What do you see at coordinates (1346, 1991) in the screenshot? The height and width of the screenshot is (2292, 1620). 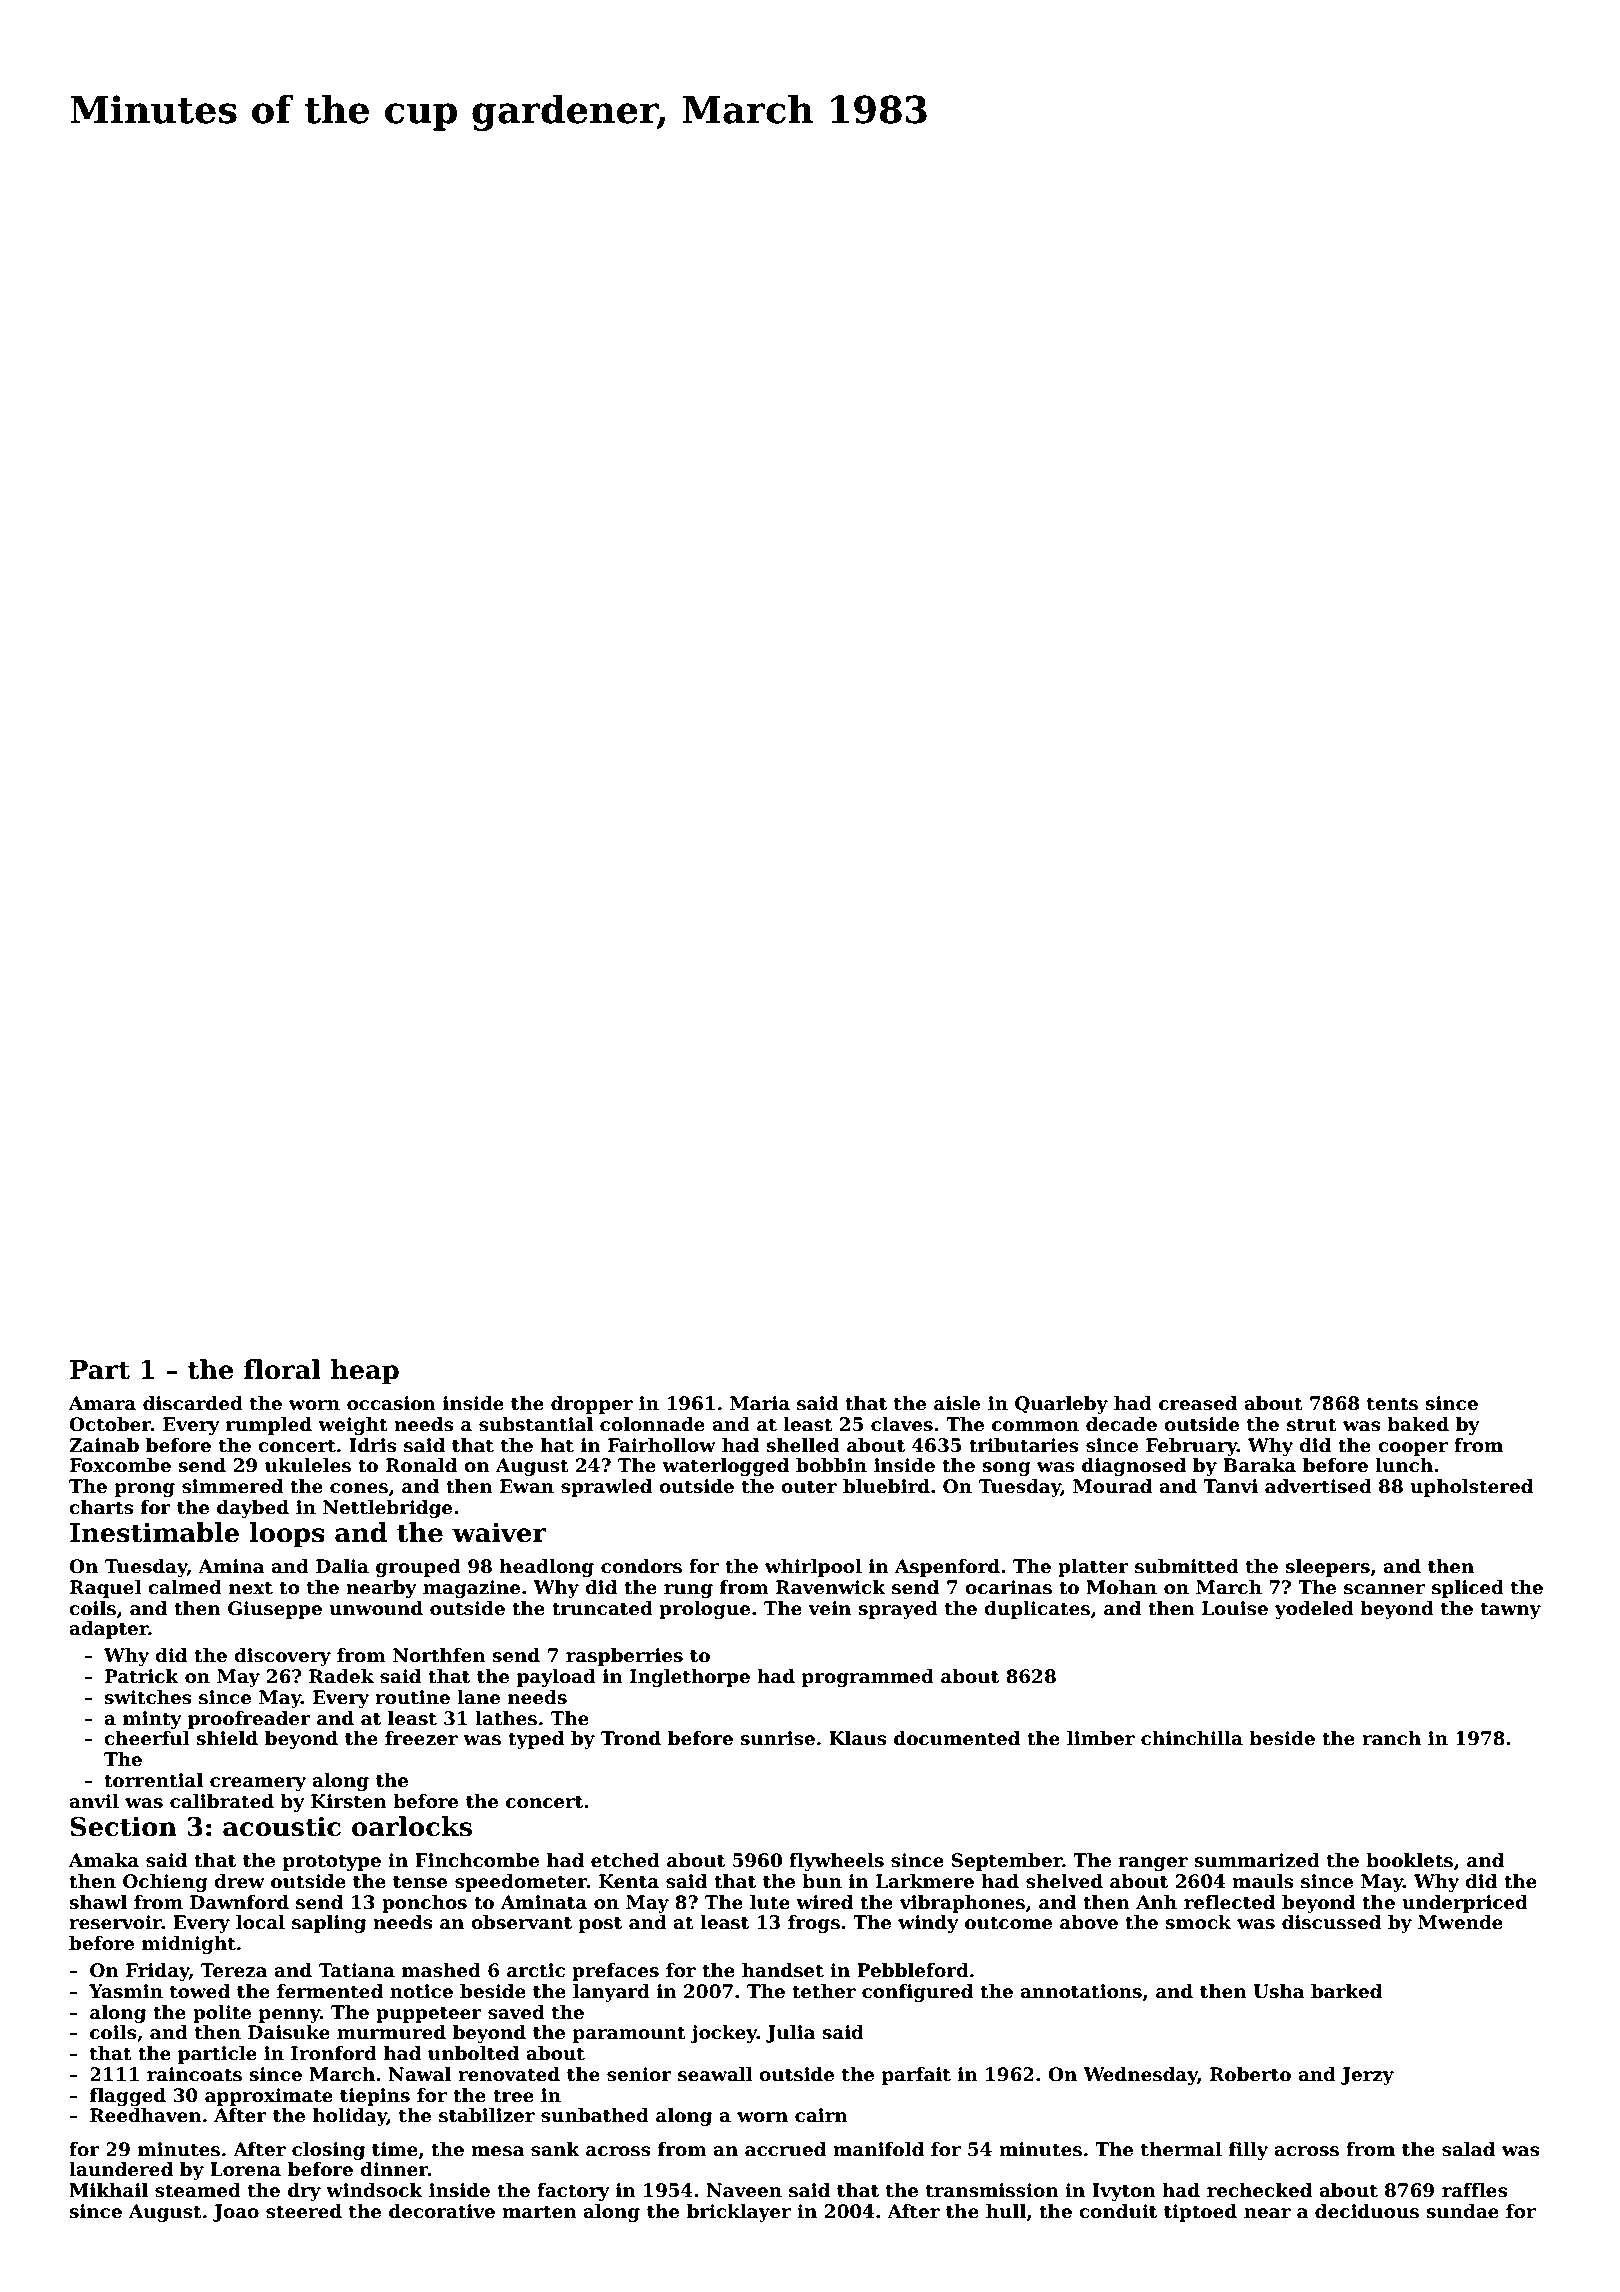 I see `barked` at bounding box center [1346, 1991].
